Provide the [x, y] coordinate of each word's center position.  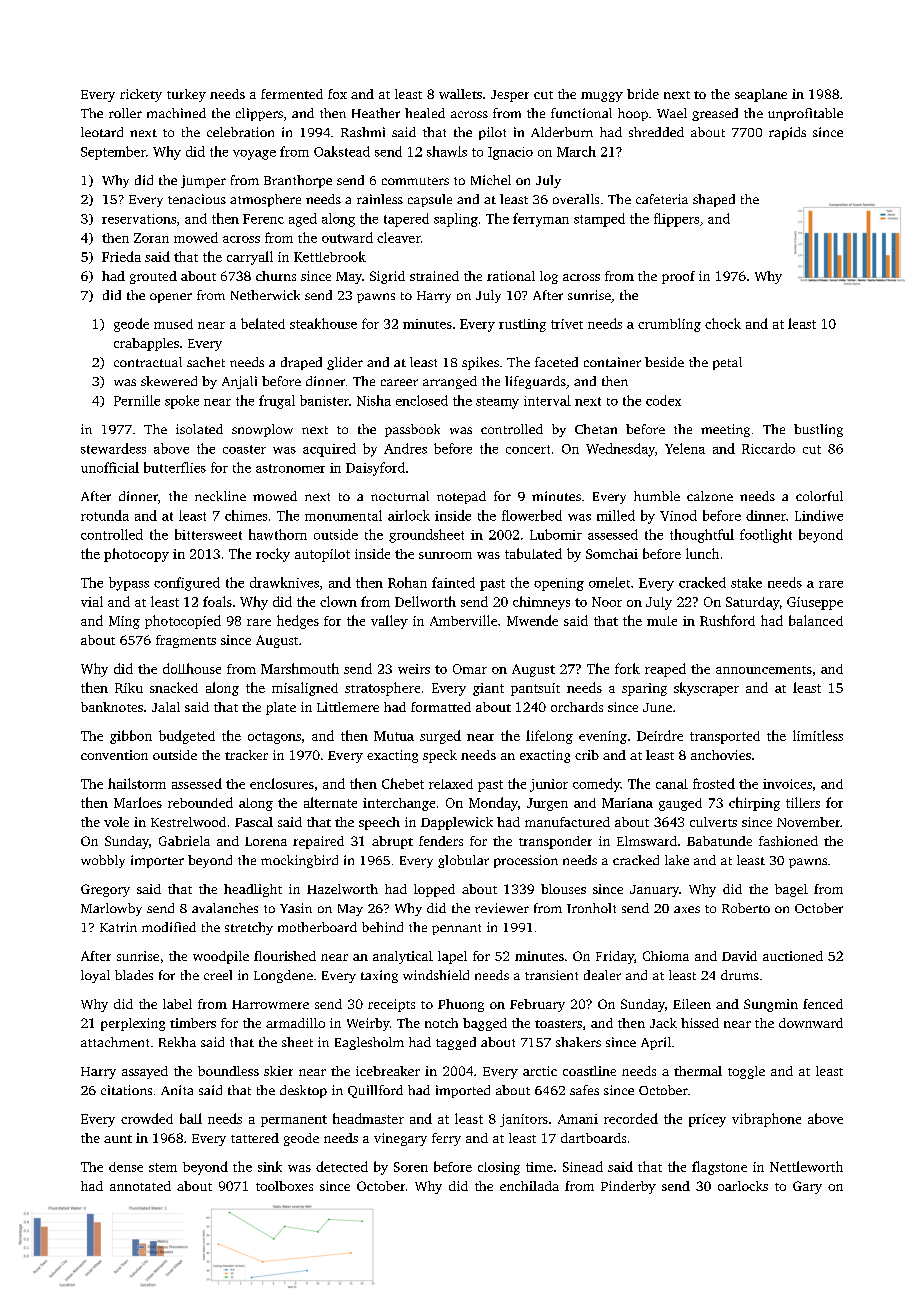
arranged [450, 382]
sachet [206, 362]
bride [643, 94]
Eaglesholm [369, 1043]
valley [389, 622]
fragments [186, 641]
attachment [115, 1042]
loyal [95, 976]
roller [125, 113]
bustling [818, 430]
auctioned [793, 956]
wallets [460, 94]
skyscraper [706, 689]
